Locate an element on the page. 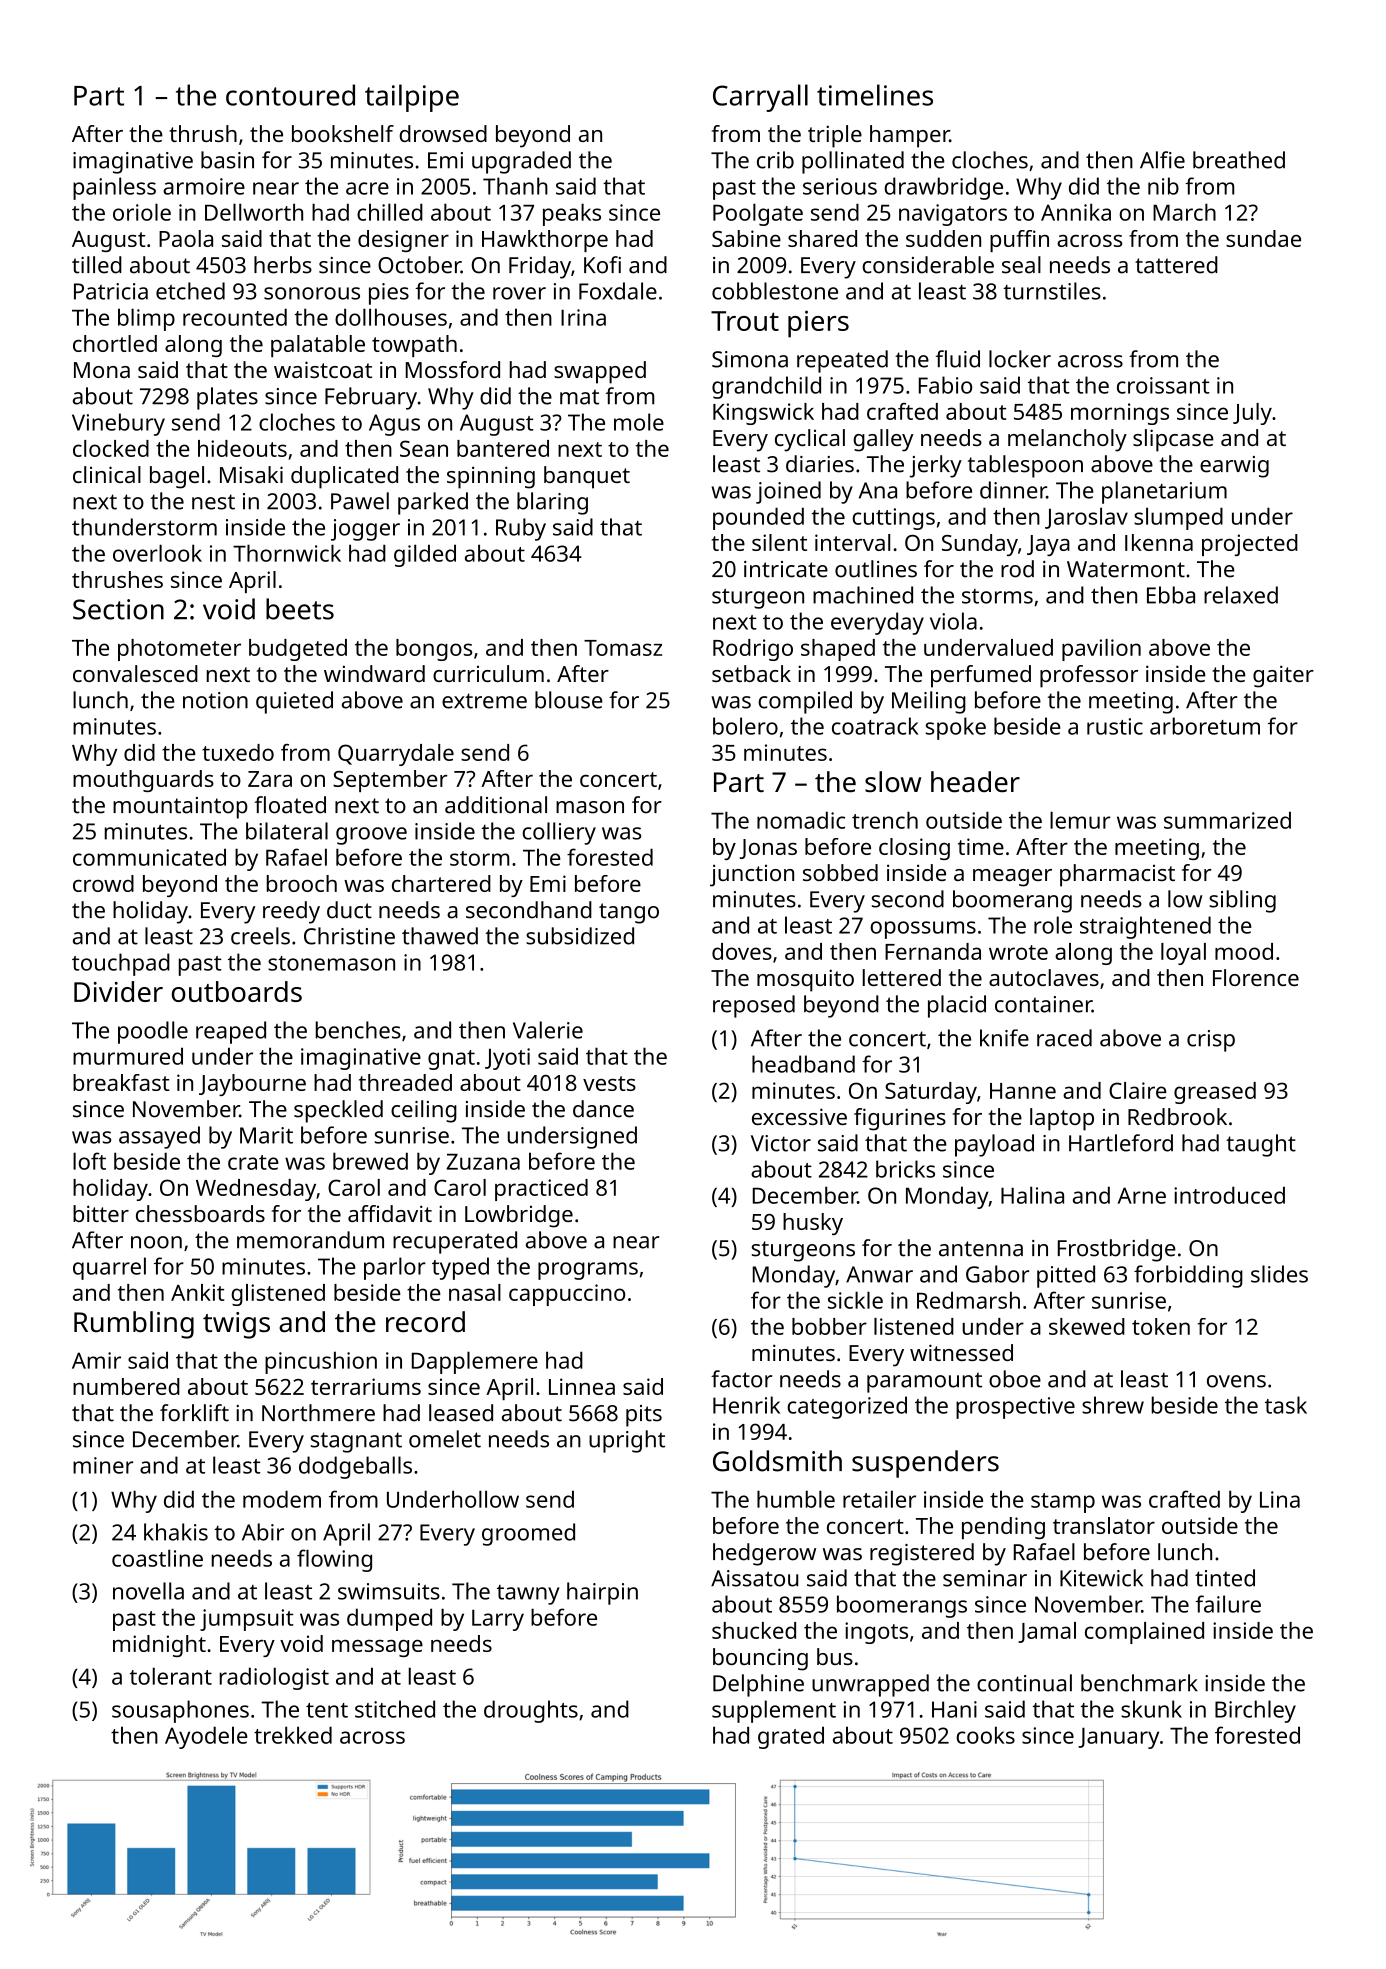 The width and height of the image is (1386, 1969). Birchley is located at coordinates (1255, 1711).
